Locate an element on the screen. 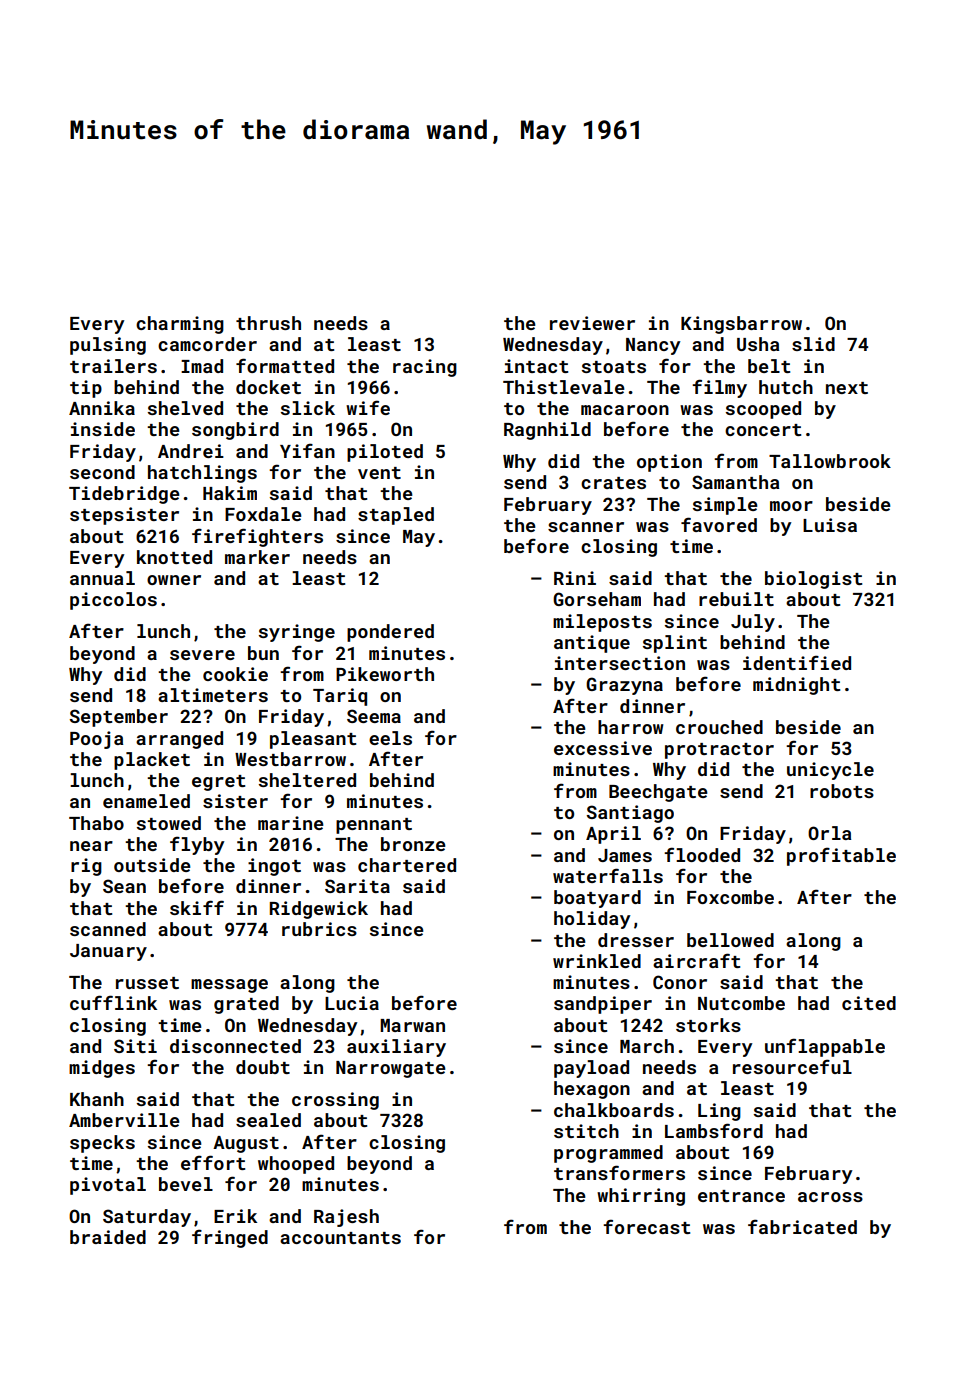 The width and height of the screenshot is (971, 1379). slid is located at coordinates (813, 344).
